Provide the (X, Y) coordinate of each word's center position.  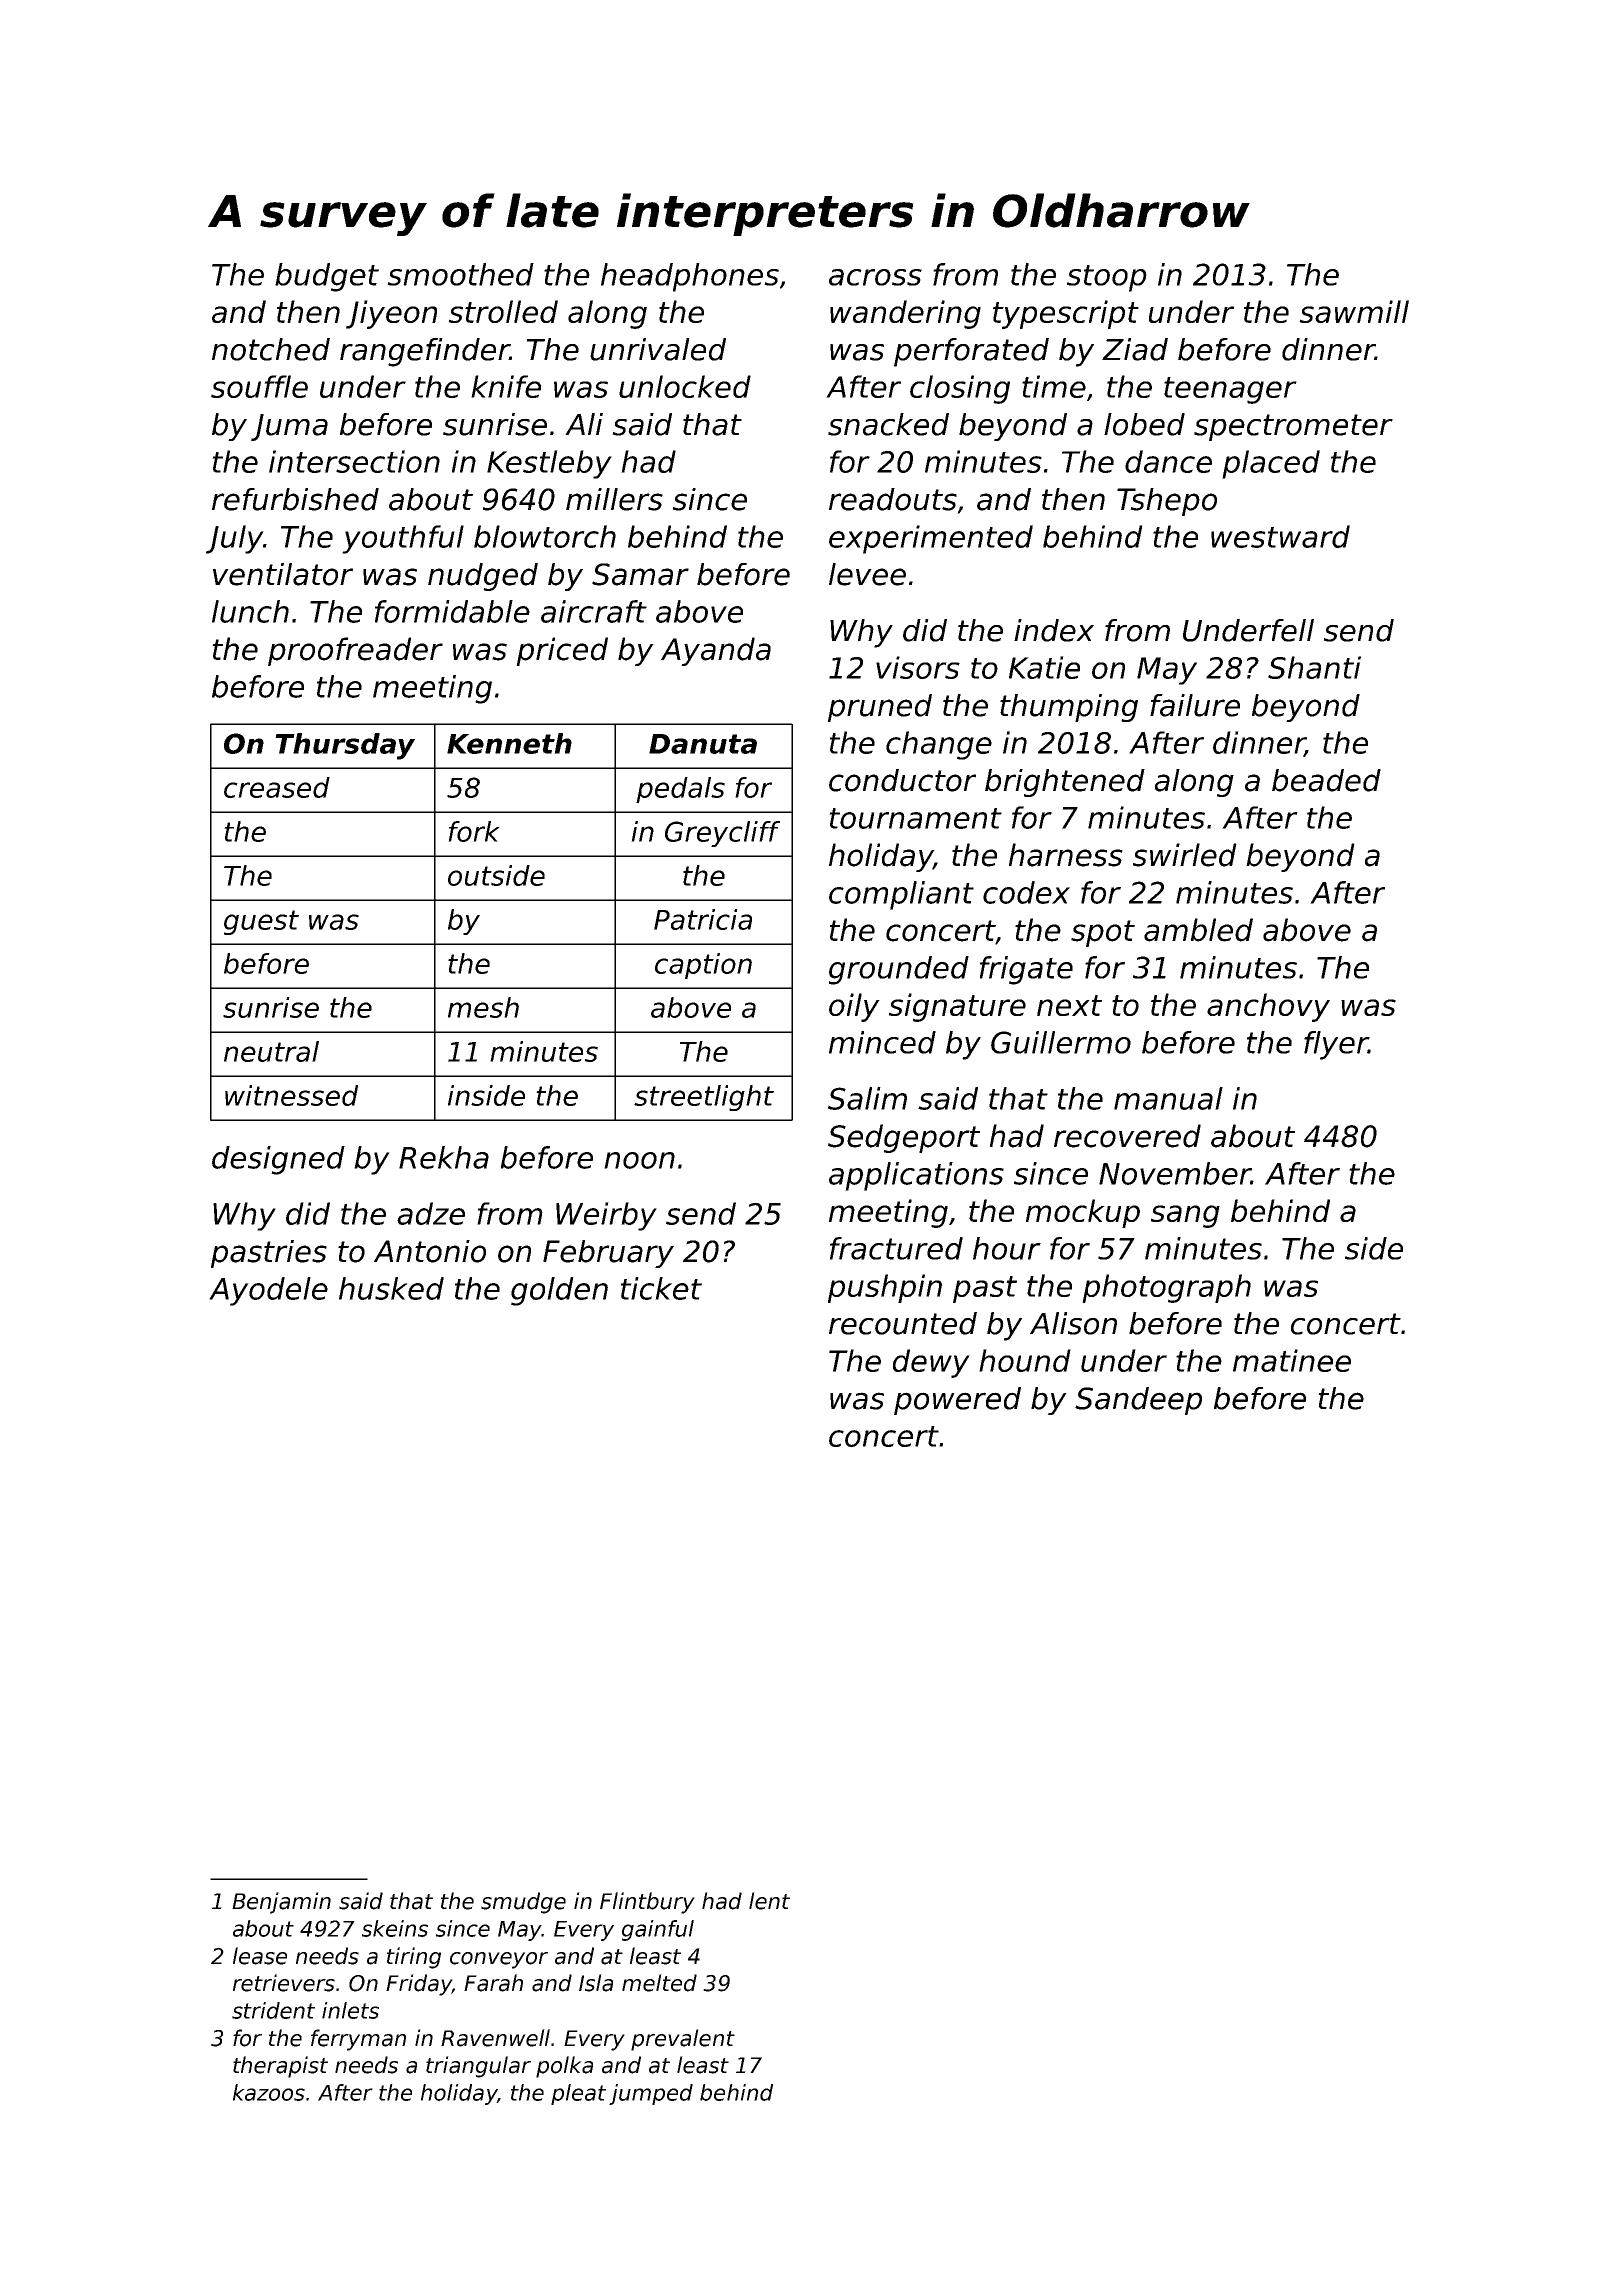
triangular (478, 2067)
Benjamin (281, 1903)
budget (327, 277)
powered (957, 1401)
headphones (690, 277)
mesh (483, 1007)
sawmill (1354, 311)
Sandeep (1138, 1401)
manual (1168, 1098)
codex (1026, 892)
